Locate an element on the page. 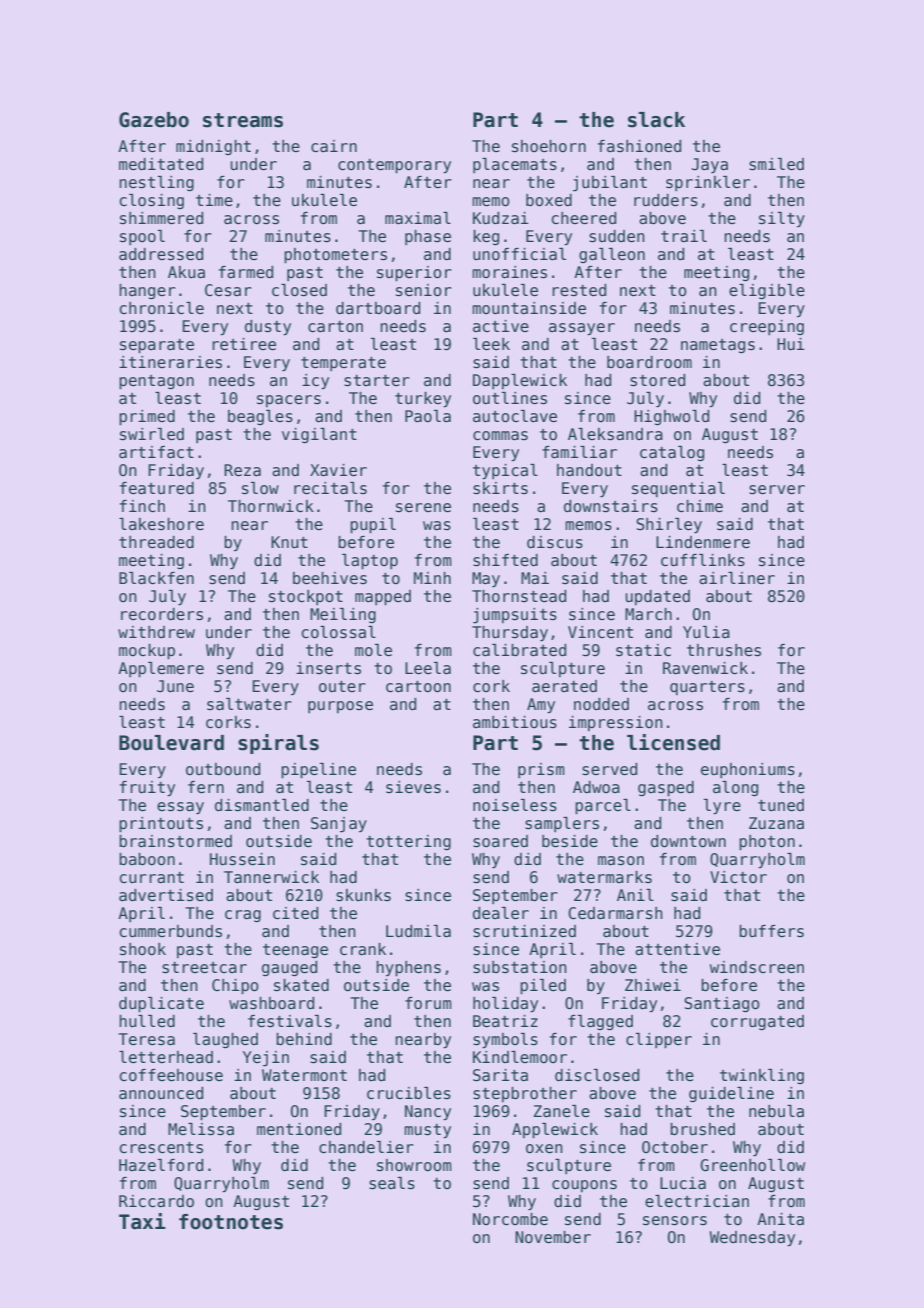  Gazebo is located at coordinates (154, 120).
